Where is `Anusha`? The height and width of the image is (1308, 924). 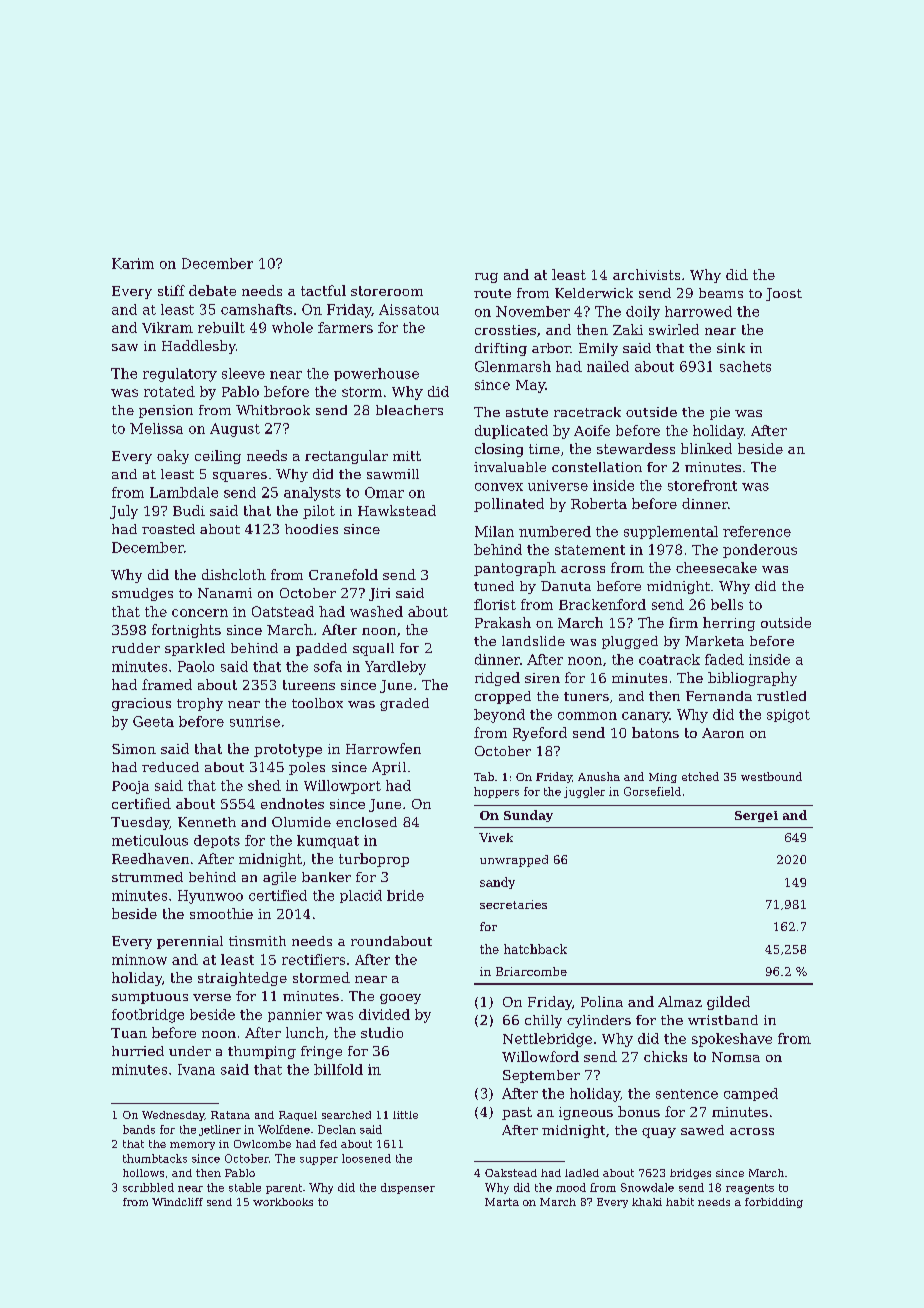
Anusha is located at coordinates (599, 776).
